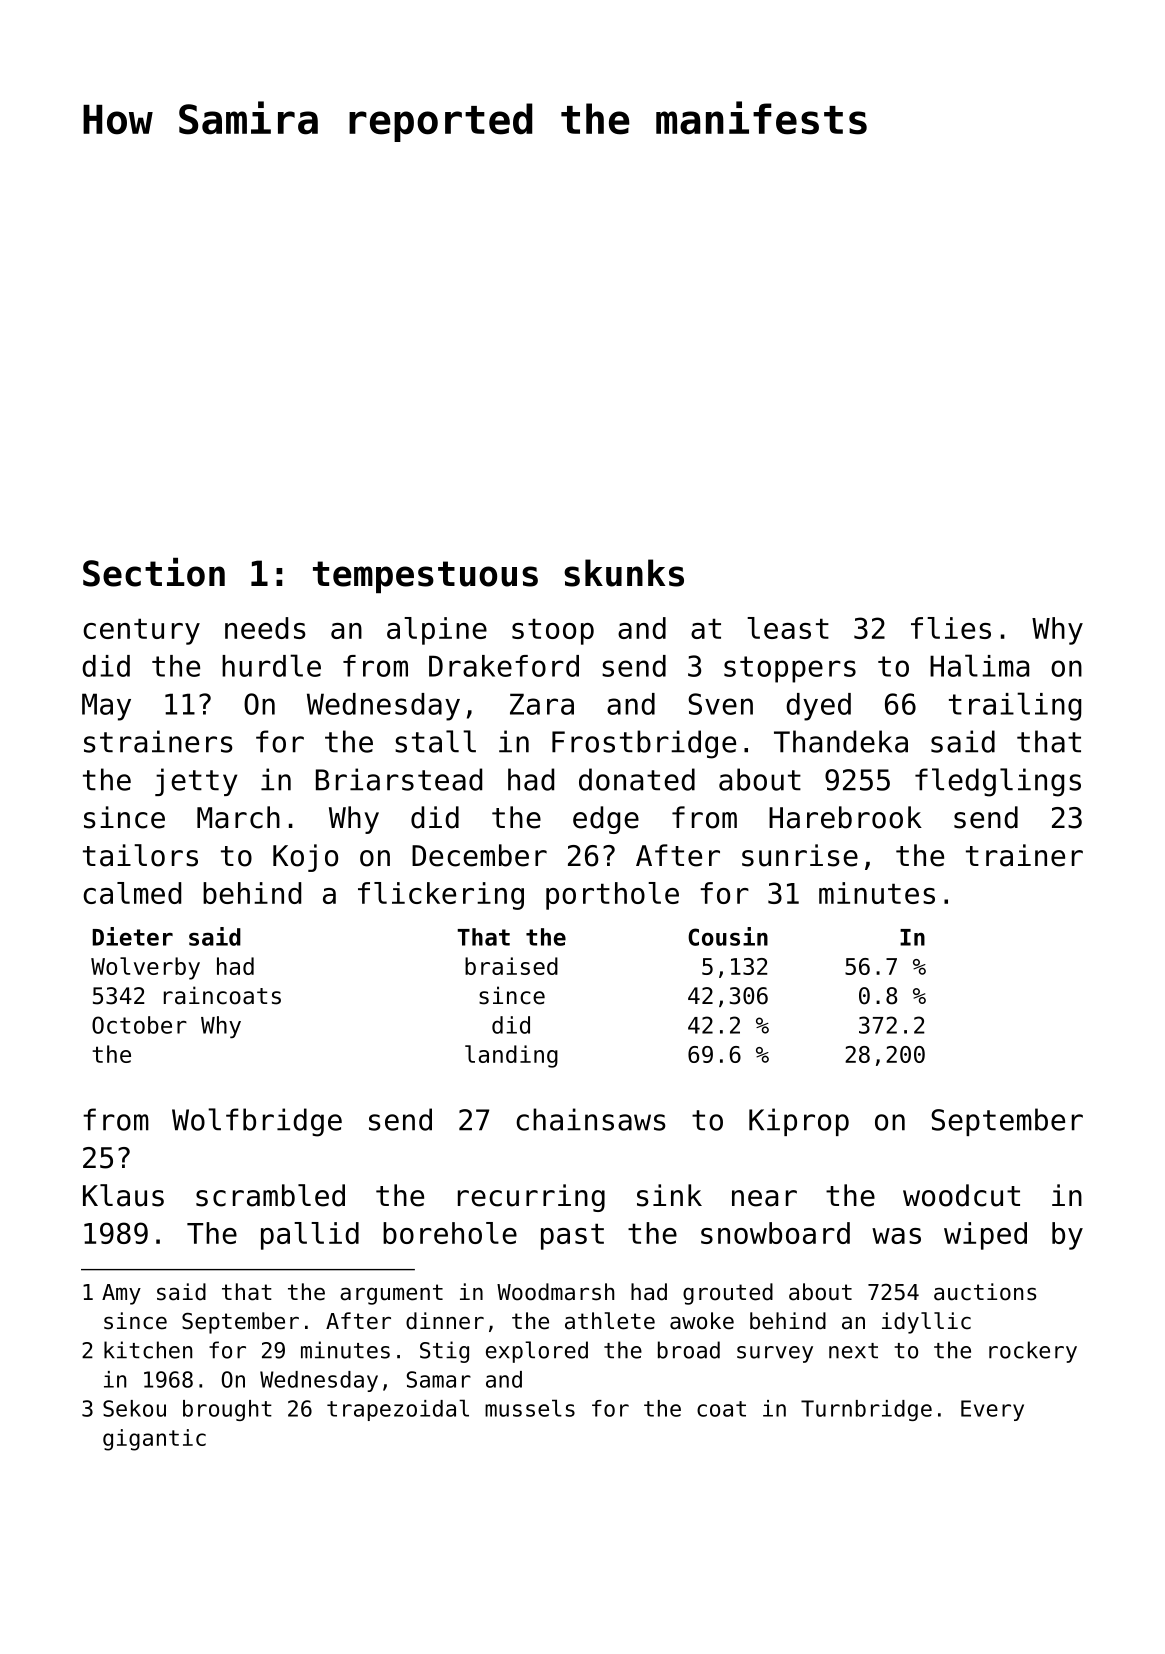 This page has height=1654, width=1165. I want to click on tempestuous, so click(425, 577).
